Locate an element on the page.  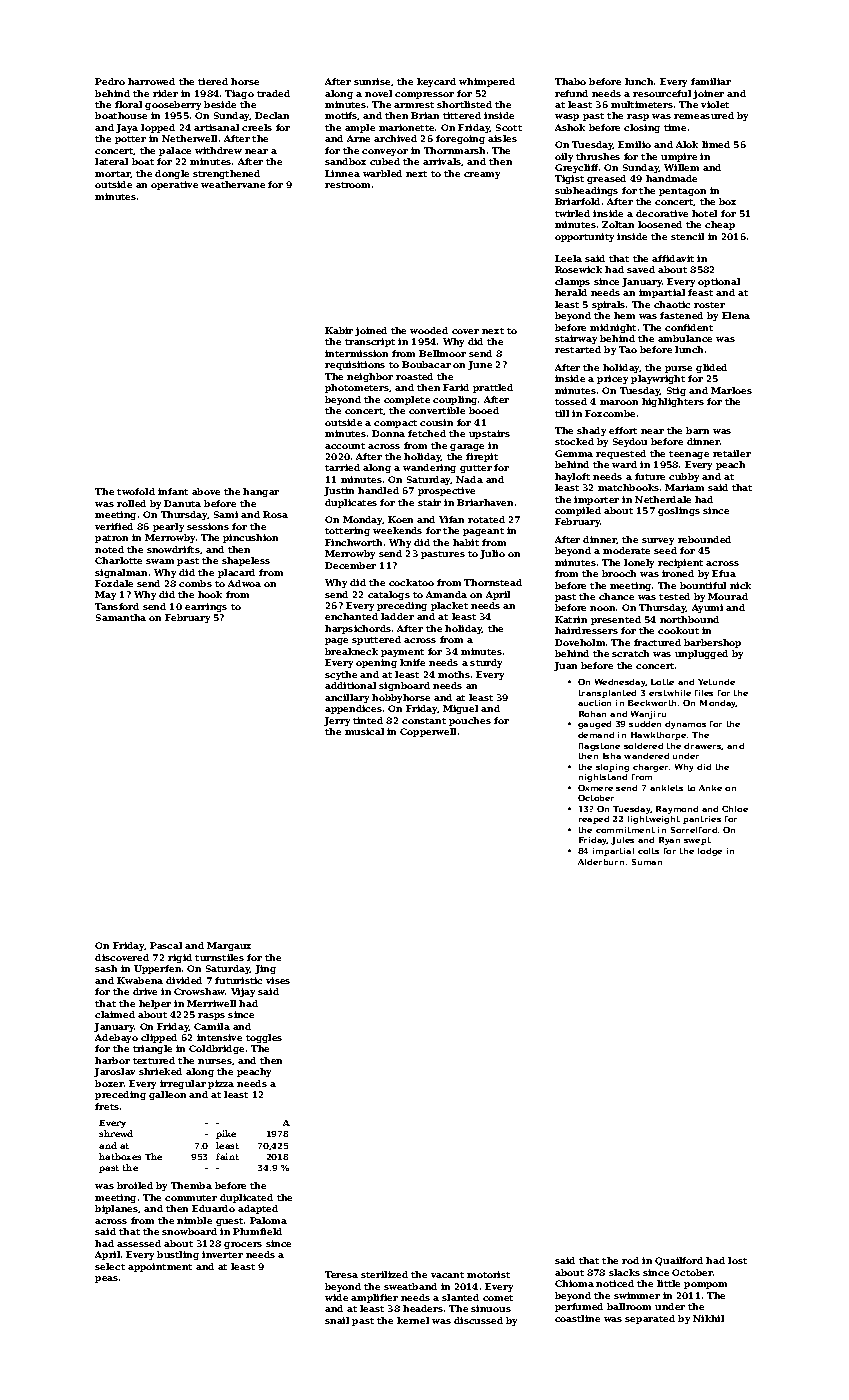
Adwoa is located at coordinates (244, 583).
